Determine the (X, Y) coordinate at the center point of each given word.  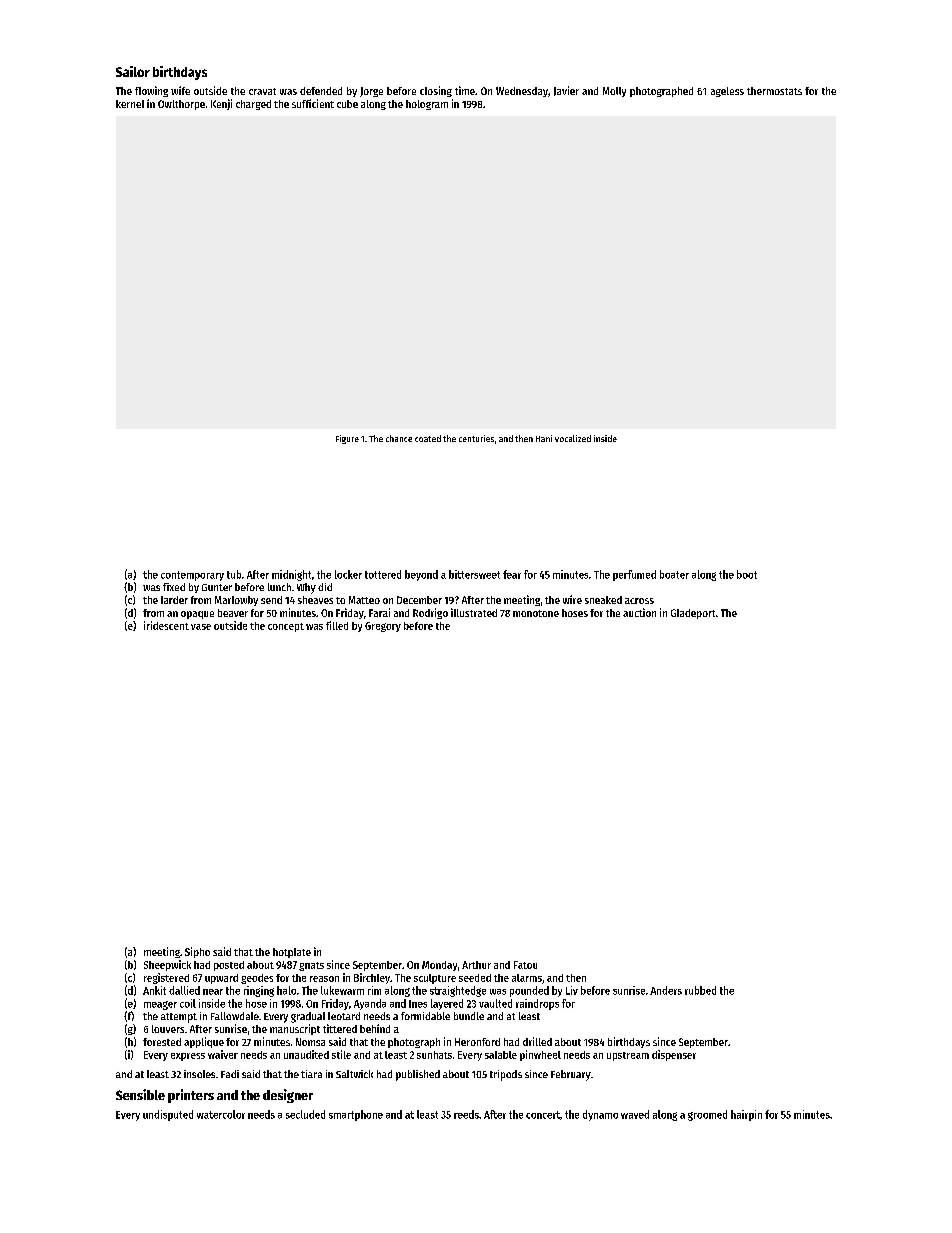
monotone (536, 613)
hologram (427, 105)
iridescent (166, 625)
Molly (614, 92)
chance (399, 438)
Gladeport (693, 614)
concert (543, 1115)
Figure (347, 439)
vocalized (573, 438)
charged (253, 105)
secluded (305, 1114)
